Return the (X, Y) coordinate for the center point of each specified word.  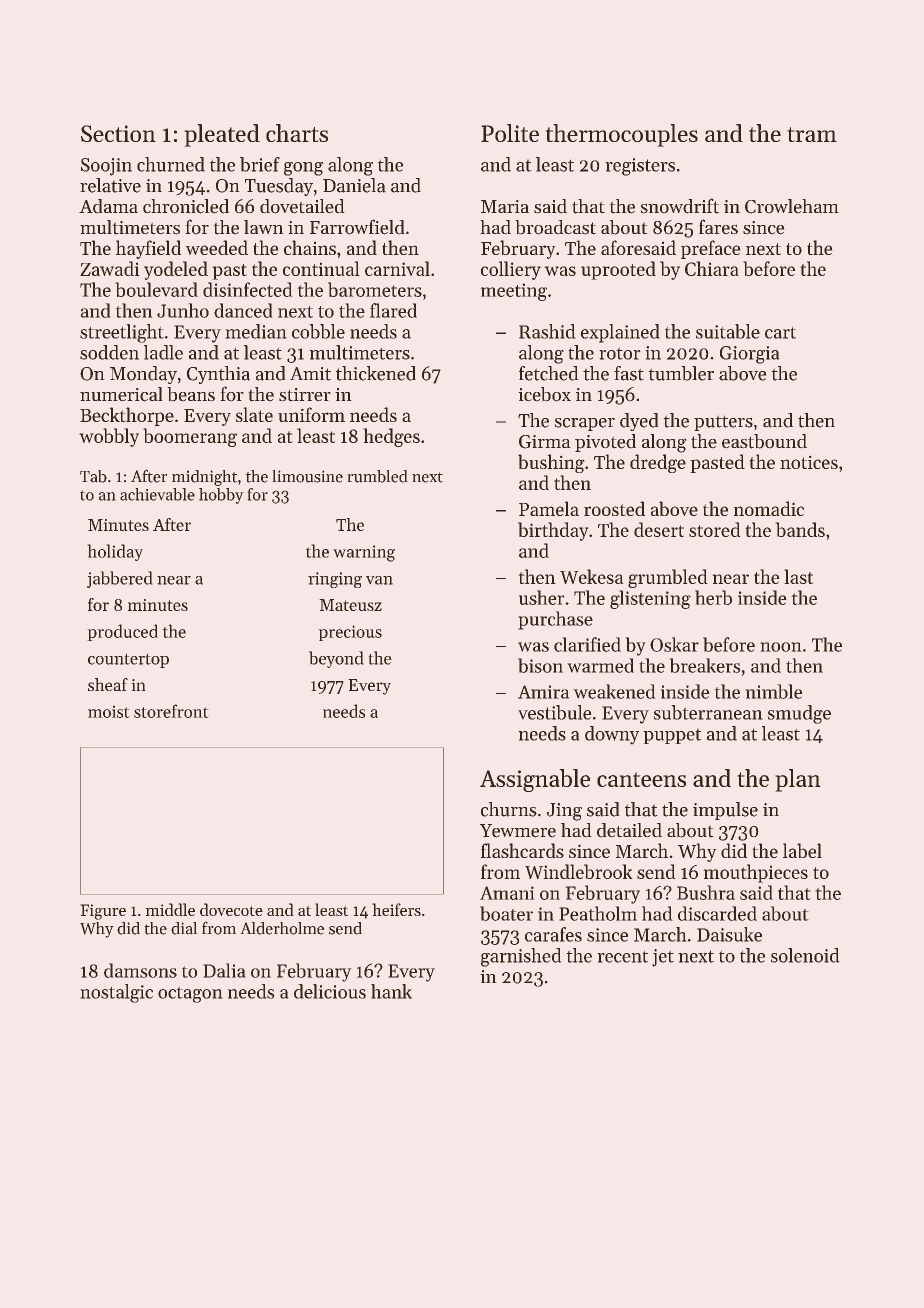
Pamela (549, 508)
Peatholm (598, 913)
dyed (639, 422)
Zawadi (110, 268)
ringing (335, 580)
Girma (545, 442)
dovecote (231, 909)
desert (659, 529)
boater (506, 913)
